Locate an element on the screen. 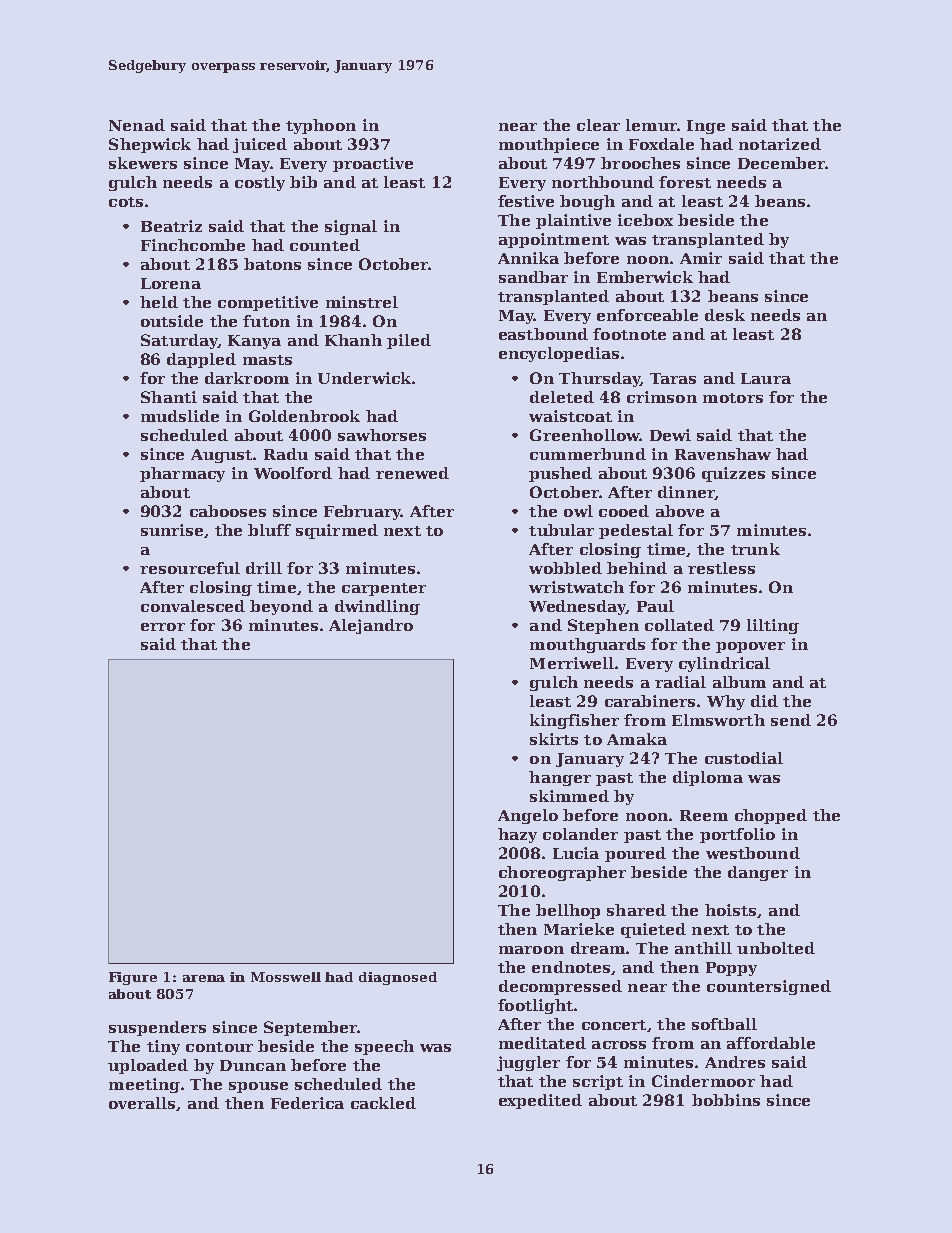  counted is located at coordinates (325, 245).
